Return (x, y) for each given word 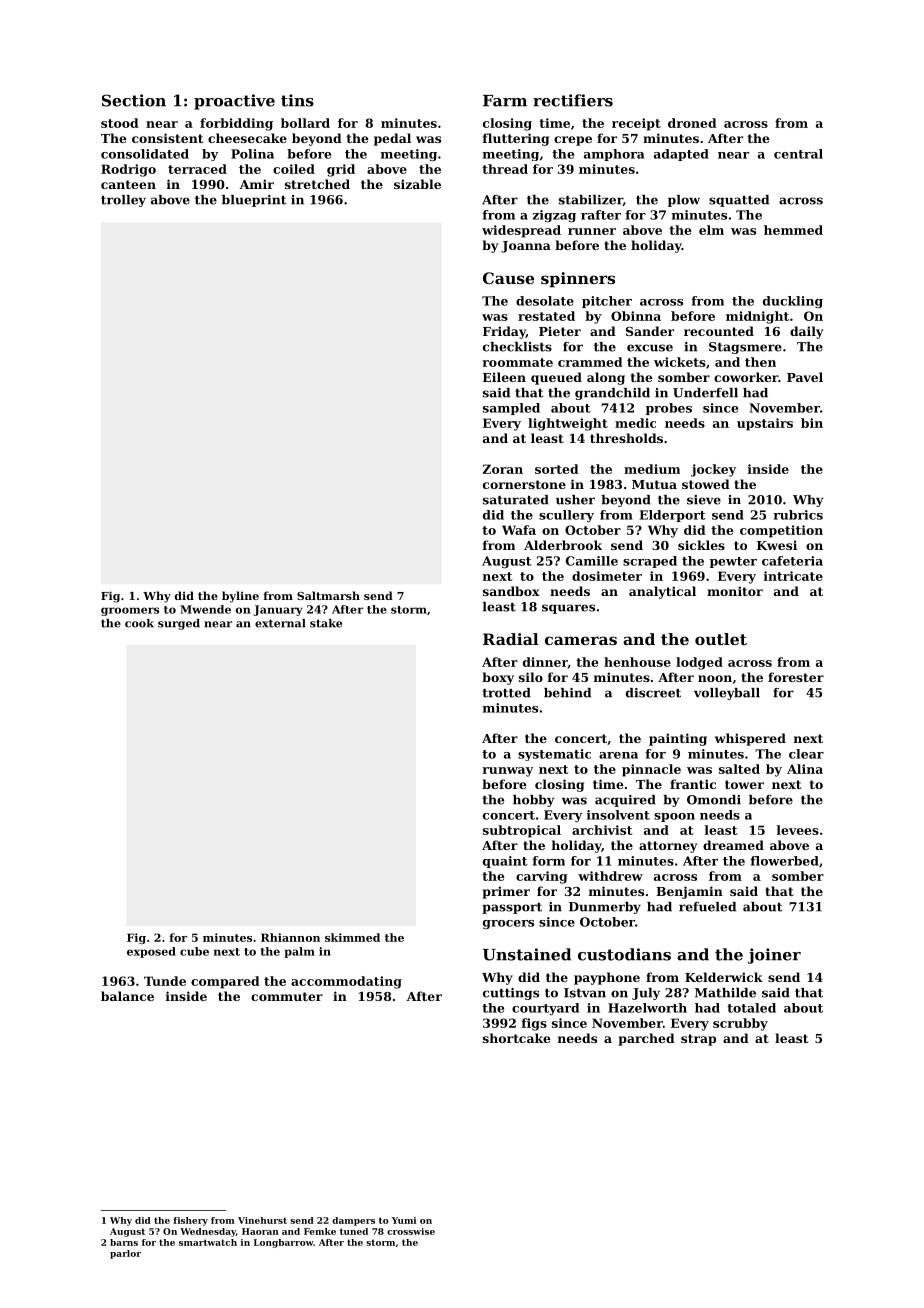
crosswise (411, 1231)
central (798, 154)
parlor (125, 1254)
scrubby (740, 1024)
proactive (234, 102)
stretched (317, 184)
